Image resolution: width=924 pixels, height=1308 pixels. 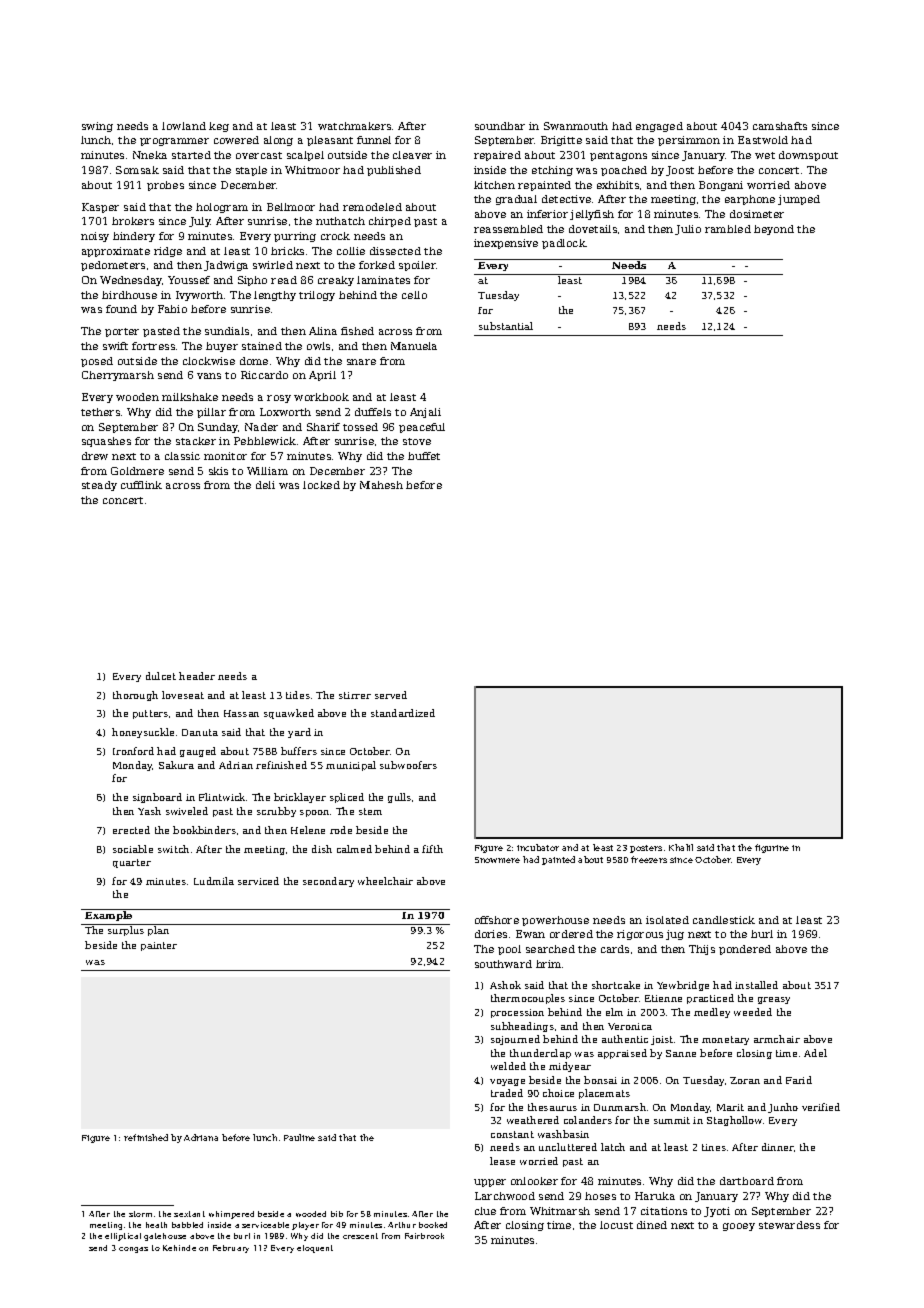 I want to click on bricklayer, so click(x=300, y=798).
